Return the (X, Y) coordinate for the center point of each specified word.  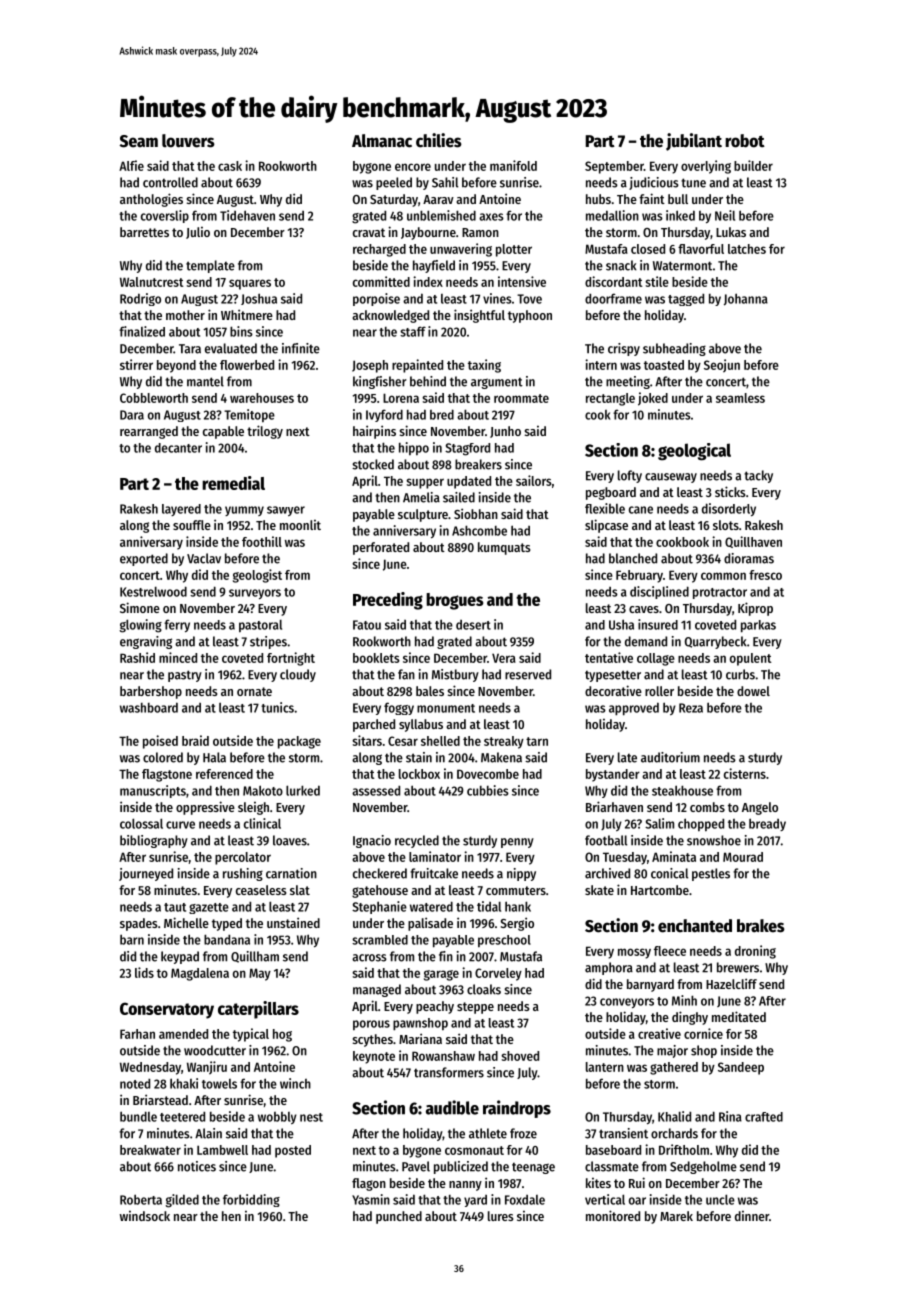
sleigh (253, 808)
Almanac (382, 141)
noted (135, 1084)
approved (634, 709)
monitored (613, 1215)
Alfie (131, 165)
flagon (369, 1184)
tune (693, 183)
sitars (367, 740)
